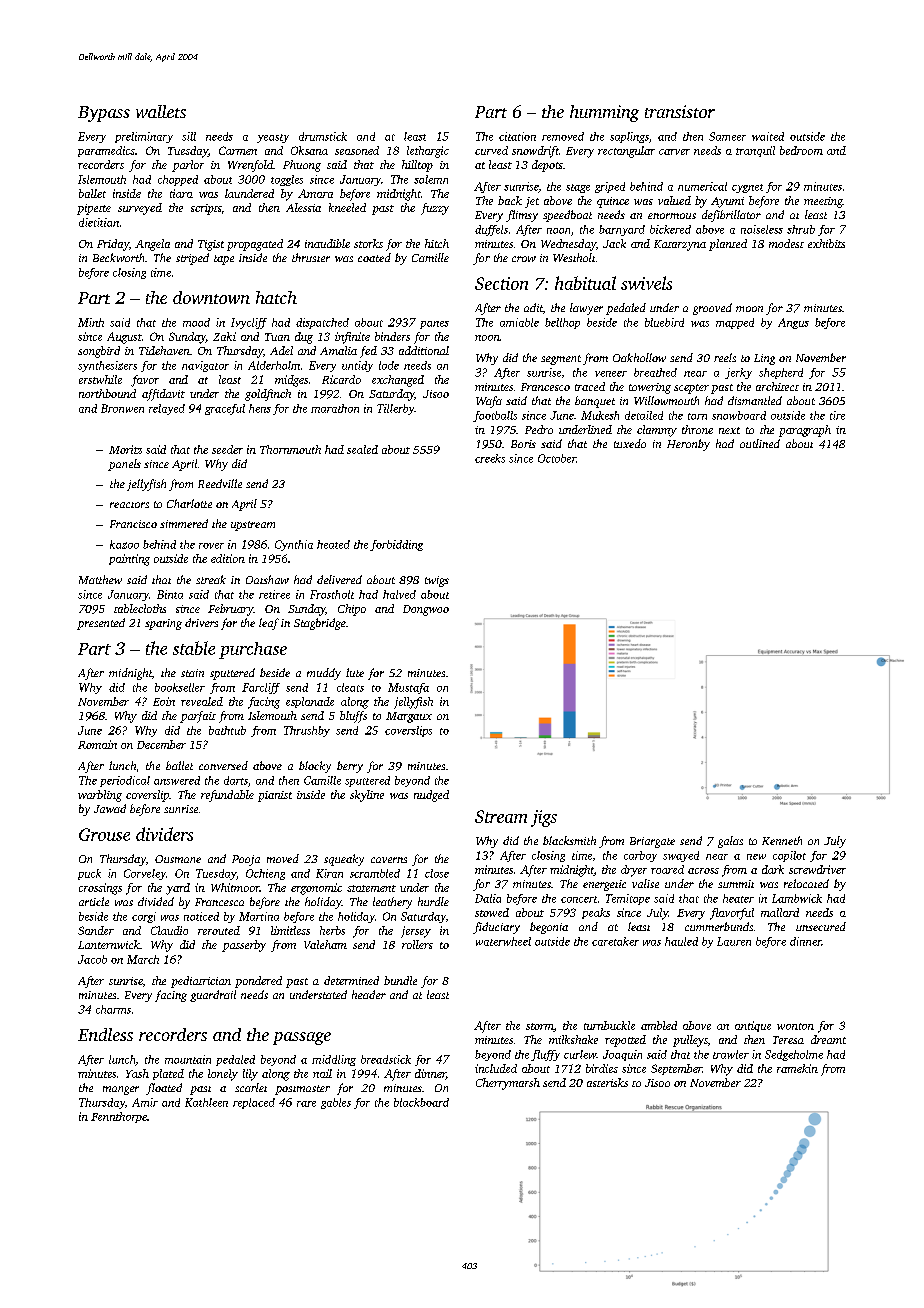 This image has height=1308, width=924. Describe the element at coordinates (97, 744) in the image. I see `Romain` at that location.
